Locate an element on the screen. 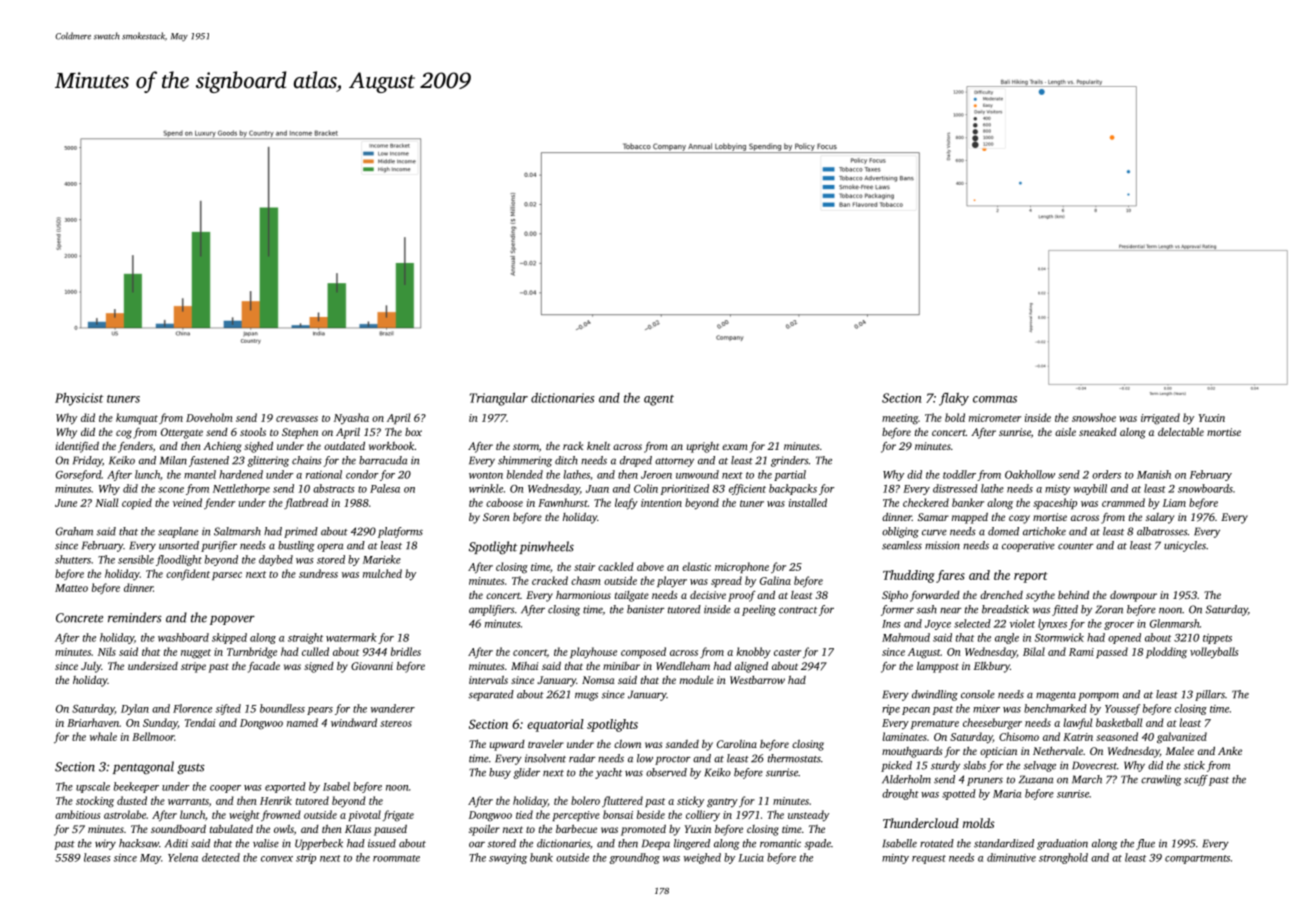  salary is located at coordinates (1160, 518).
